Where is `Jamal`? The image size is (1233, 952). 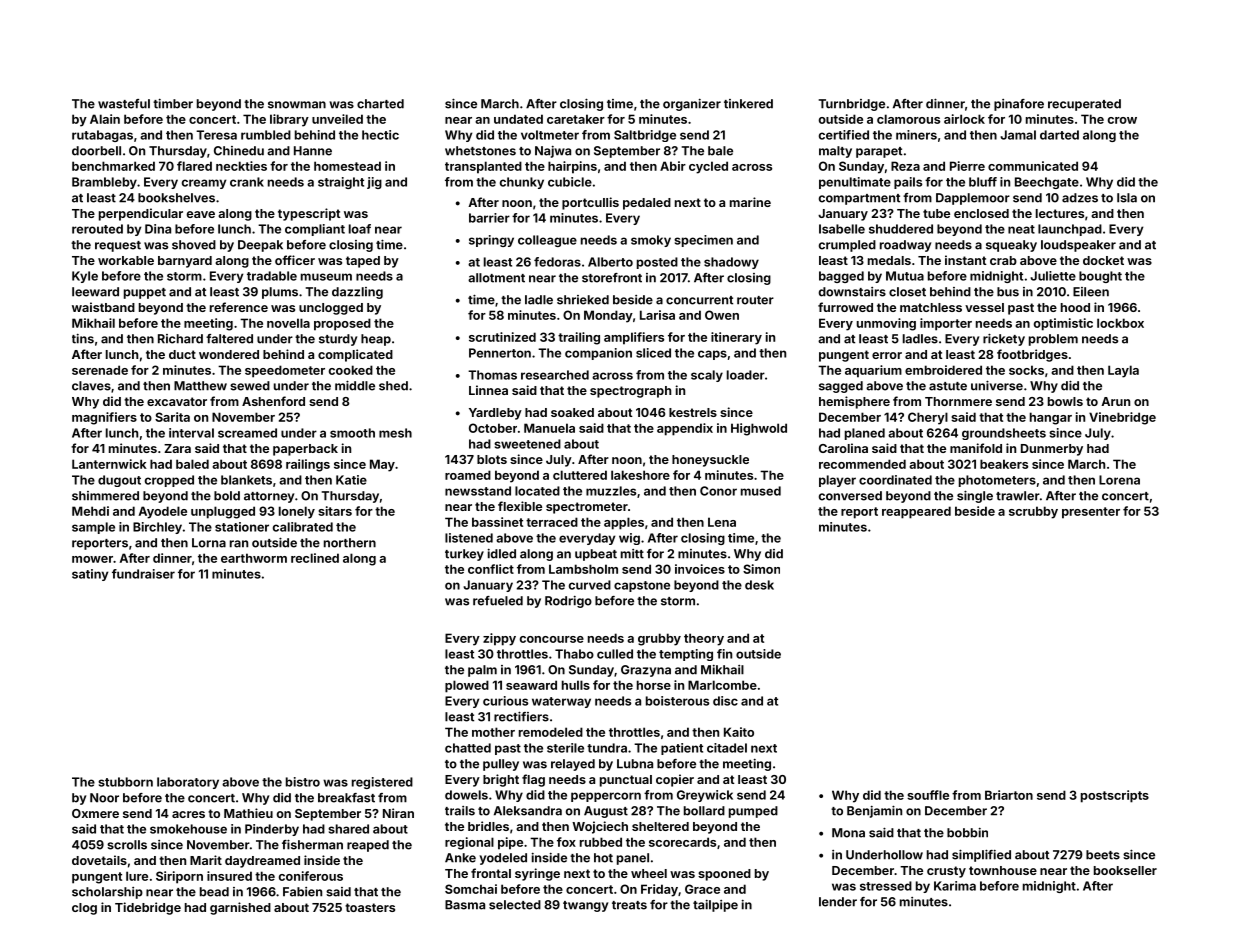
Jamal is located at coordinates (1018, 135).
